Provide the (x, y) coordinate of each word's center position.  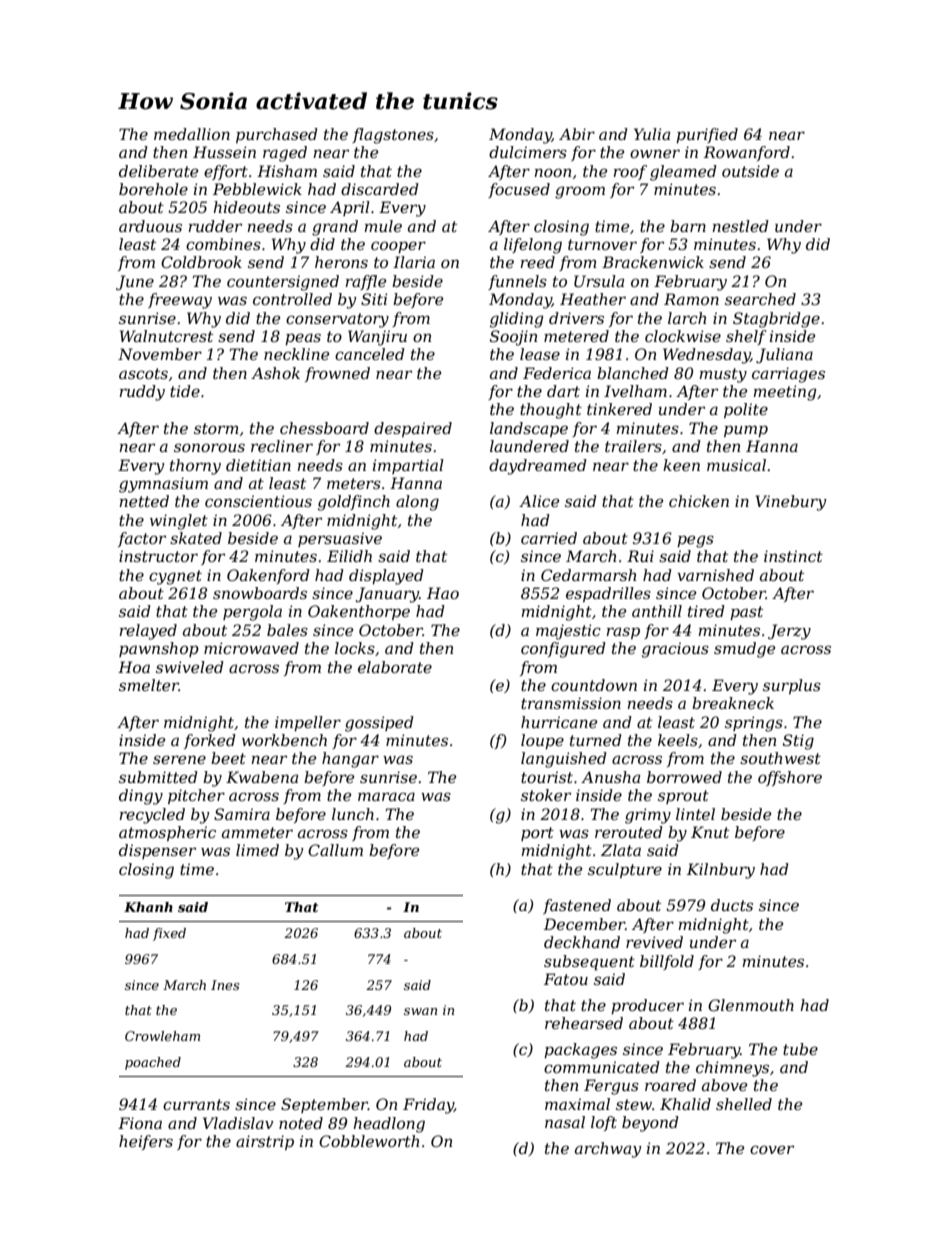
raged (285, 154)
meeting (785, 393)
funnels (517, 282)
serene (179, 759)
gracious (675, 650)
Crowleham (162, 1036)
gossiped (379, 724)
